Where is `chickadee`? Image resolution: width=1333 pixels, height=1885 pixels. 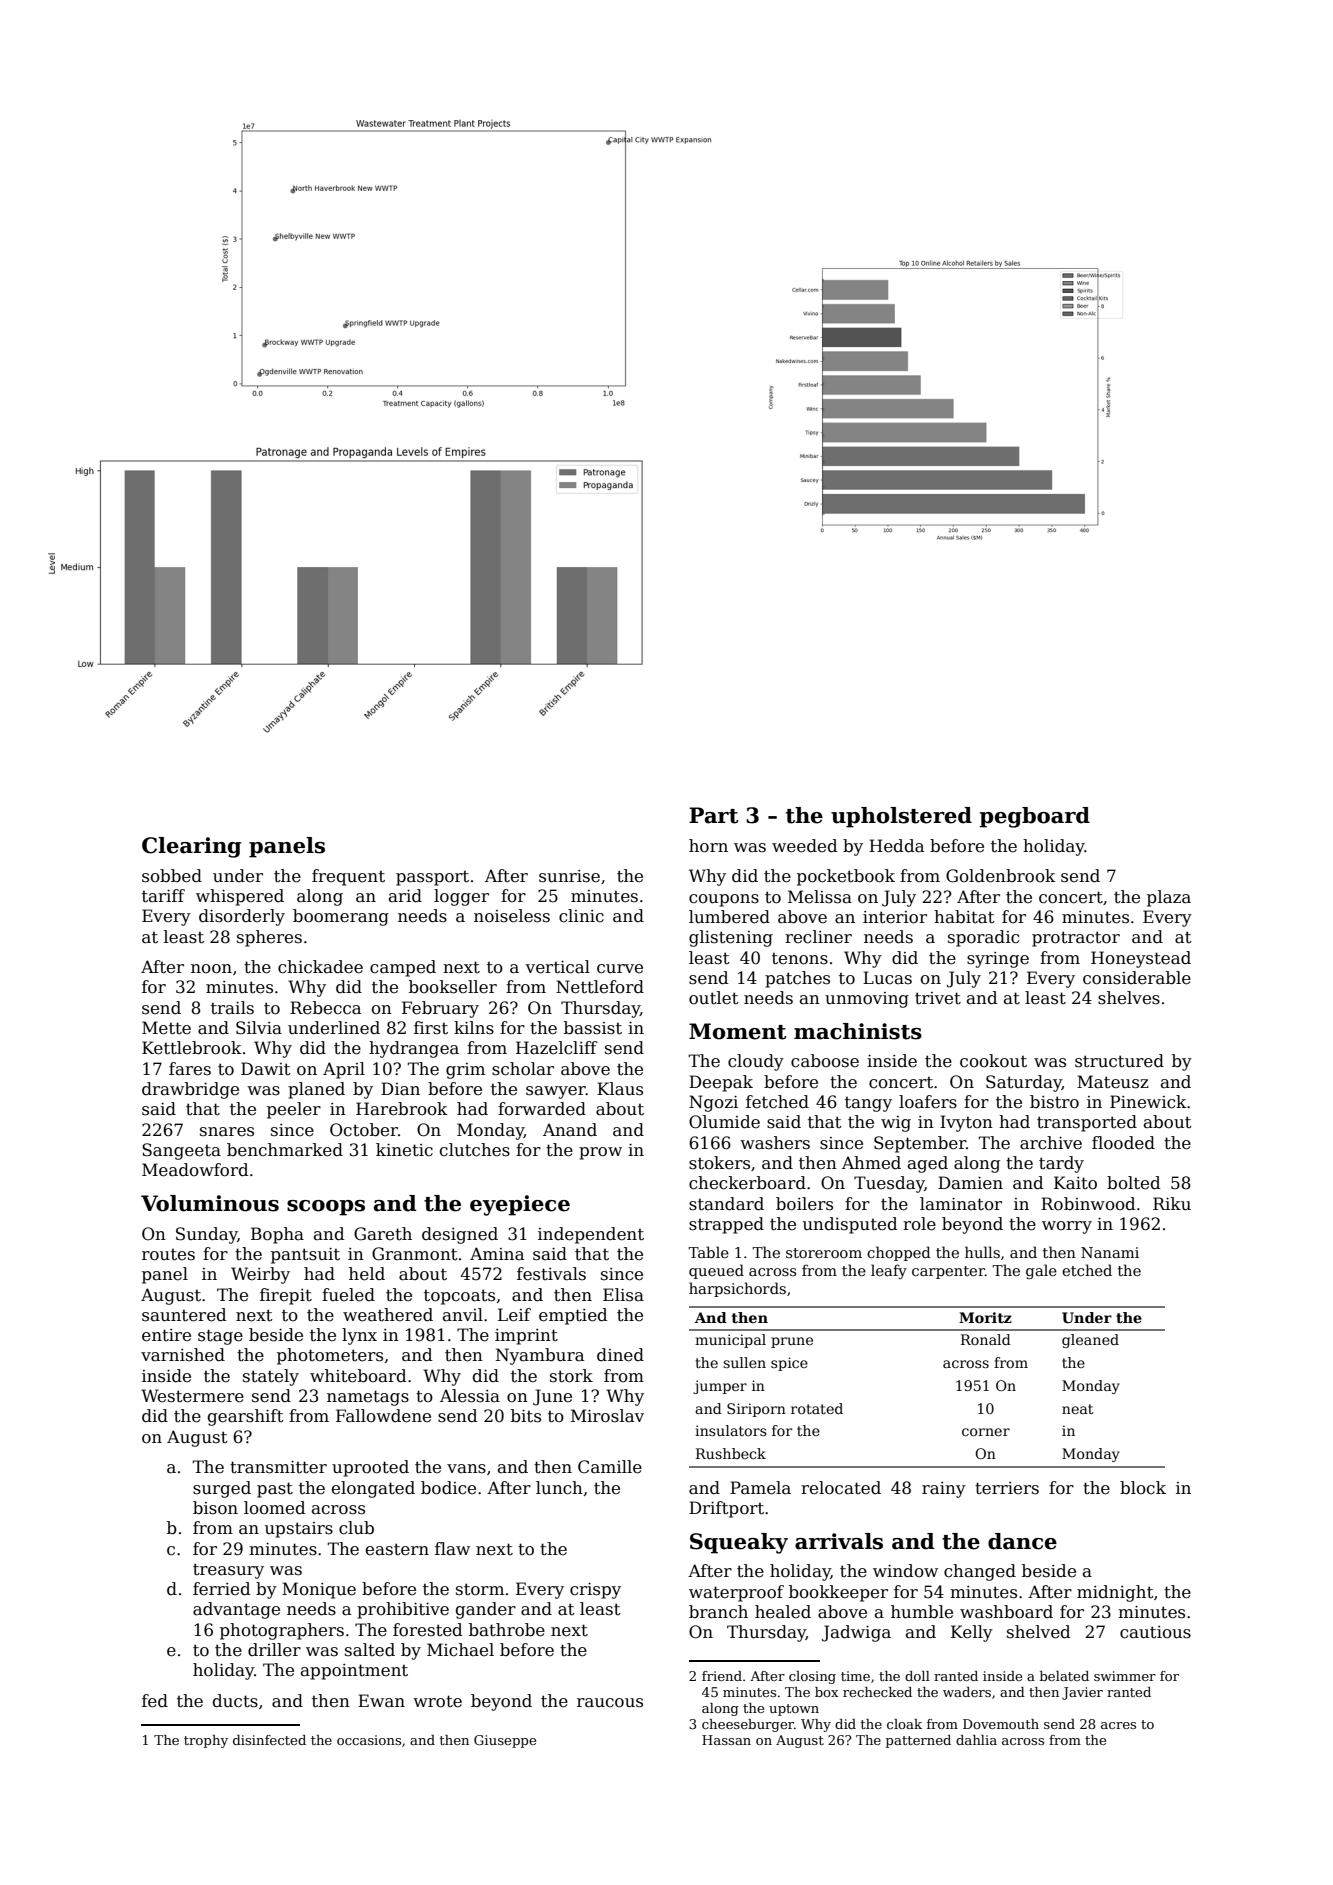 chickadee is located at coordinates (320, 967).
